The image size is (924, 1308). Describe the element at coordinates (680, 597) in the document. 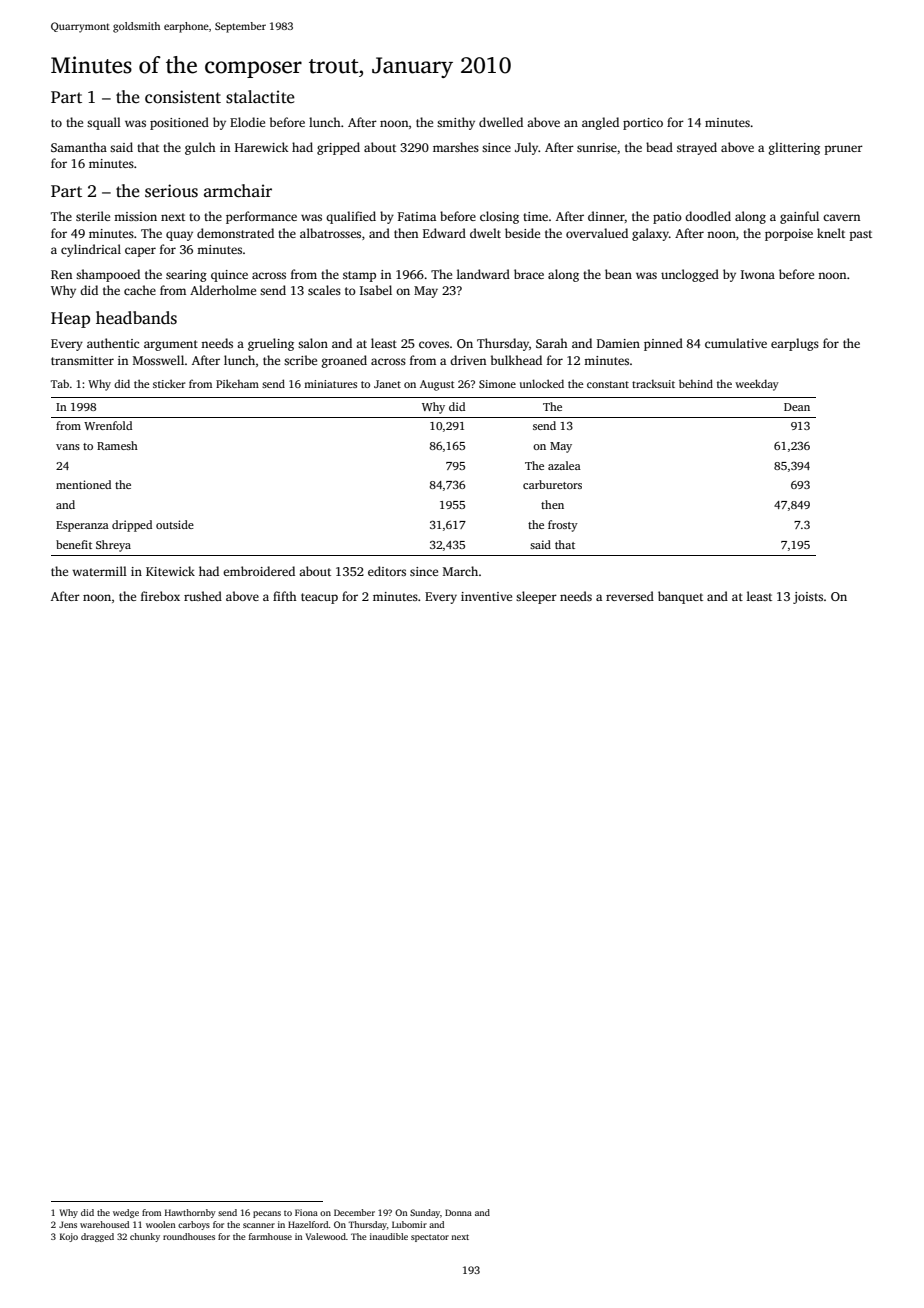

I see `banquet` at that location.
